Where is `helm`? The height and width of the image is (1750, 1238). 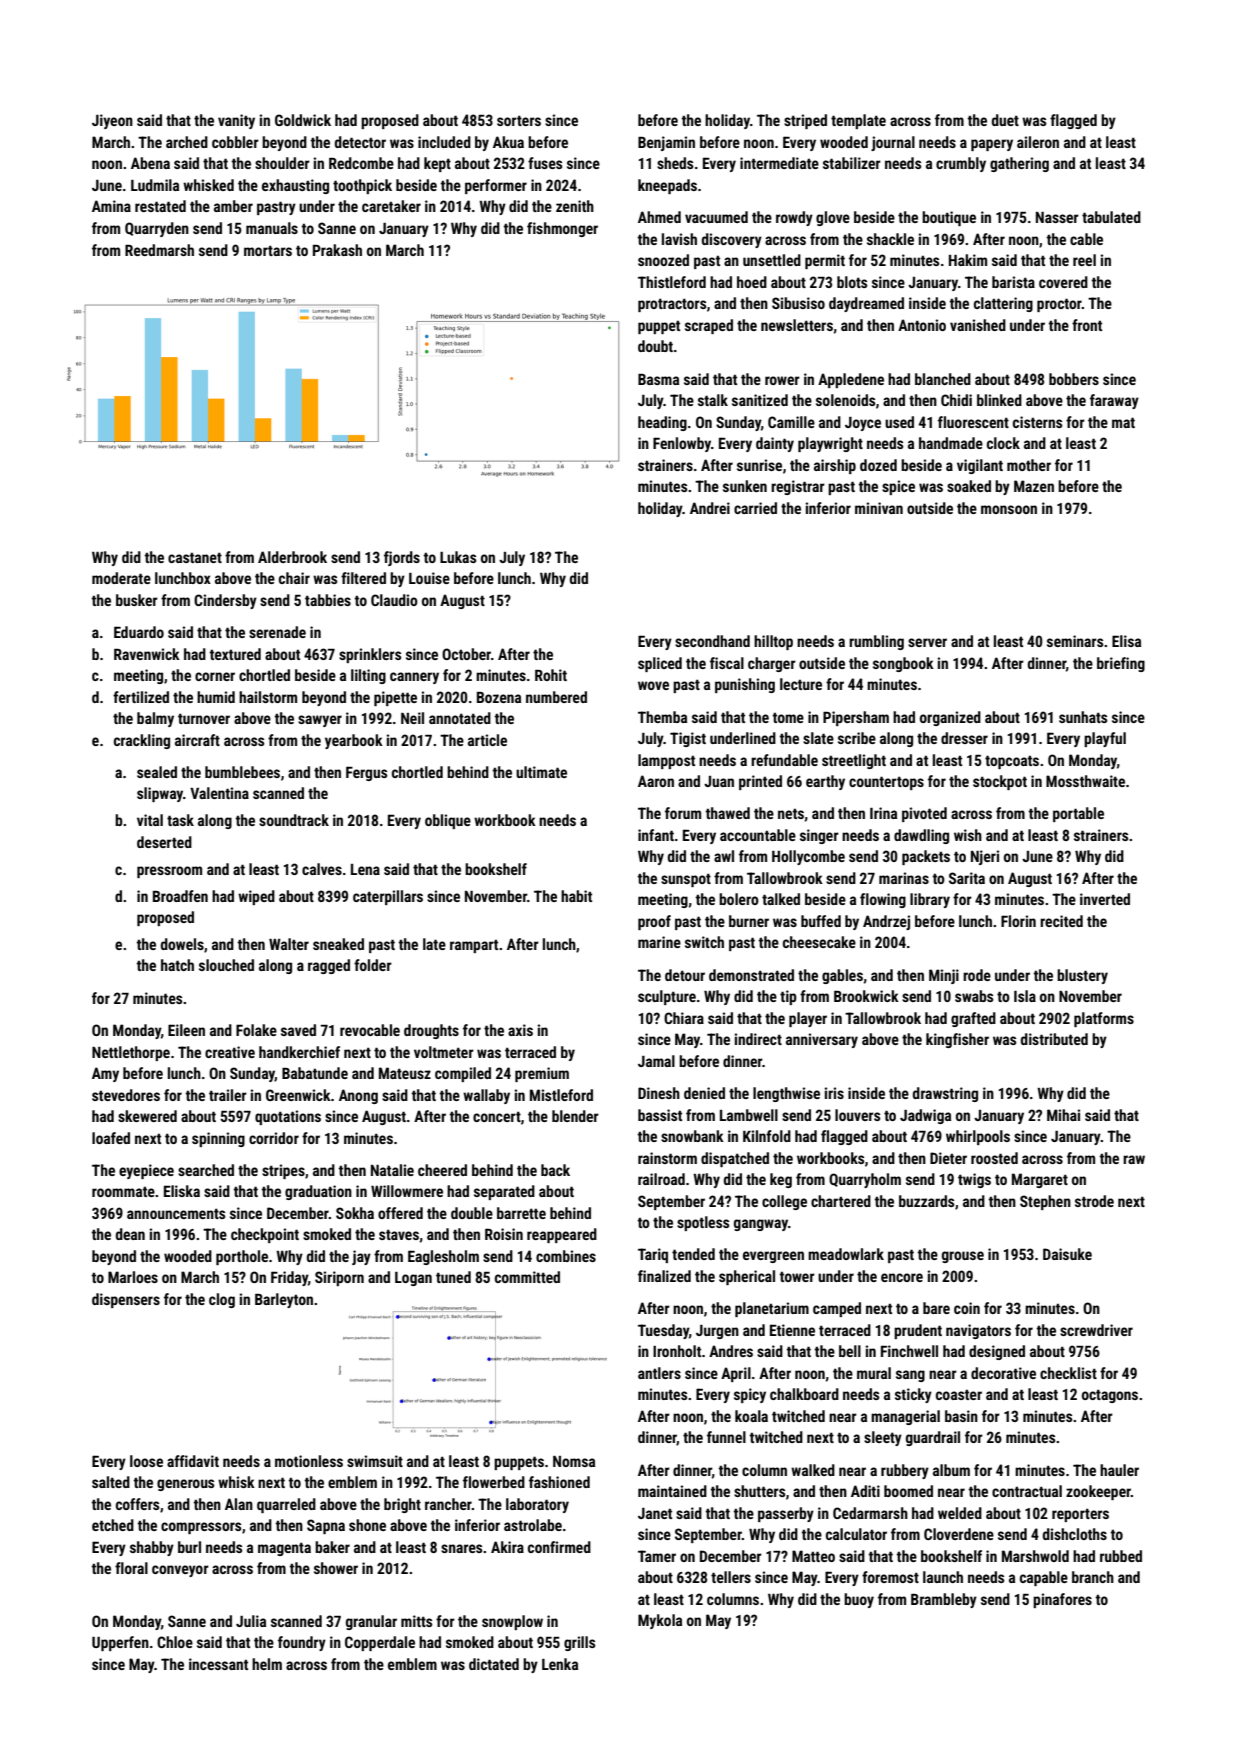 helm is located at coordinates (267, 1664).
